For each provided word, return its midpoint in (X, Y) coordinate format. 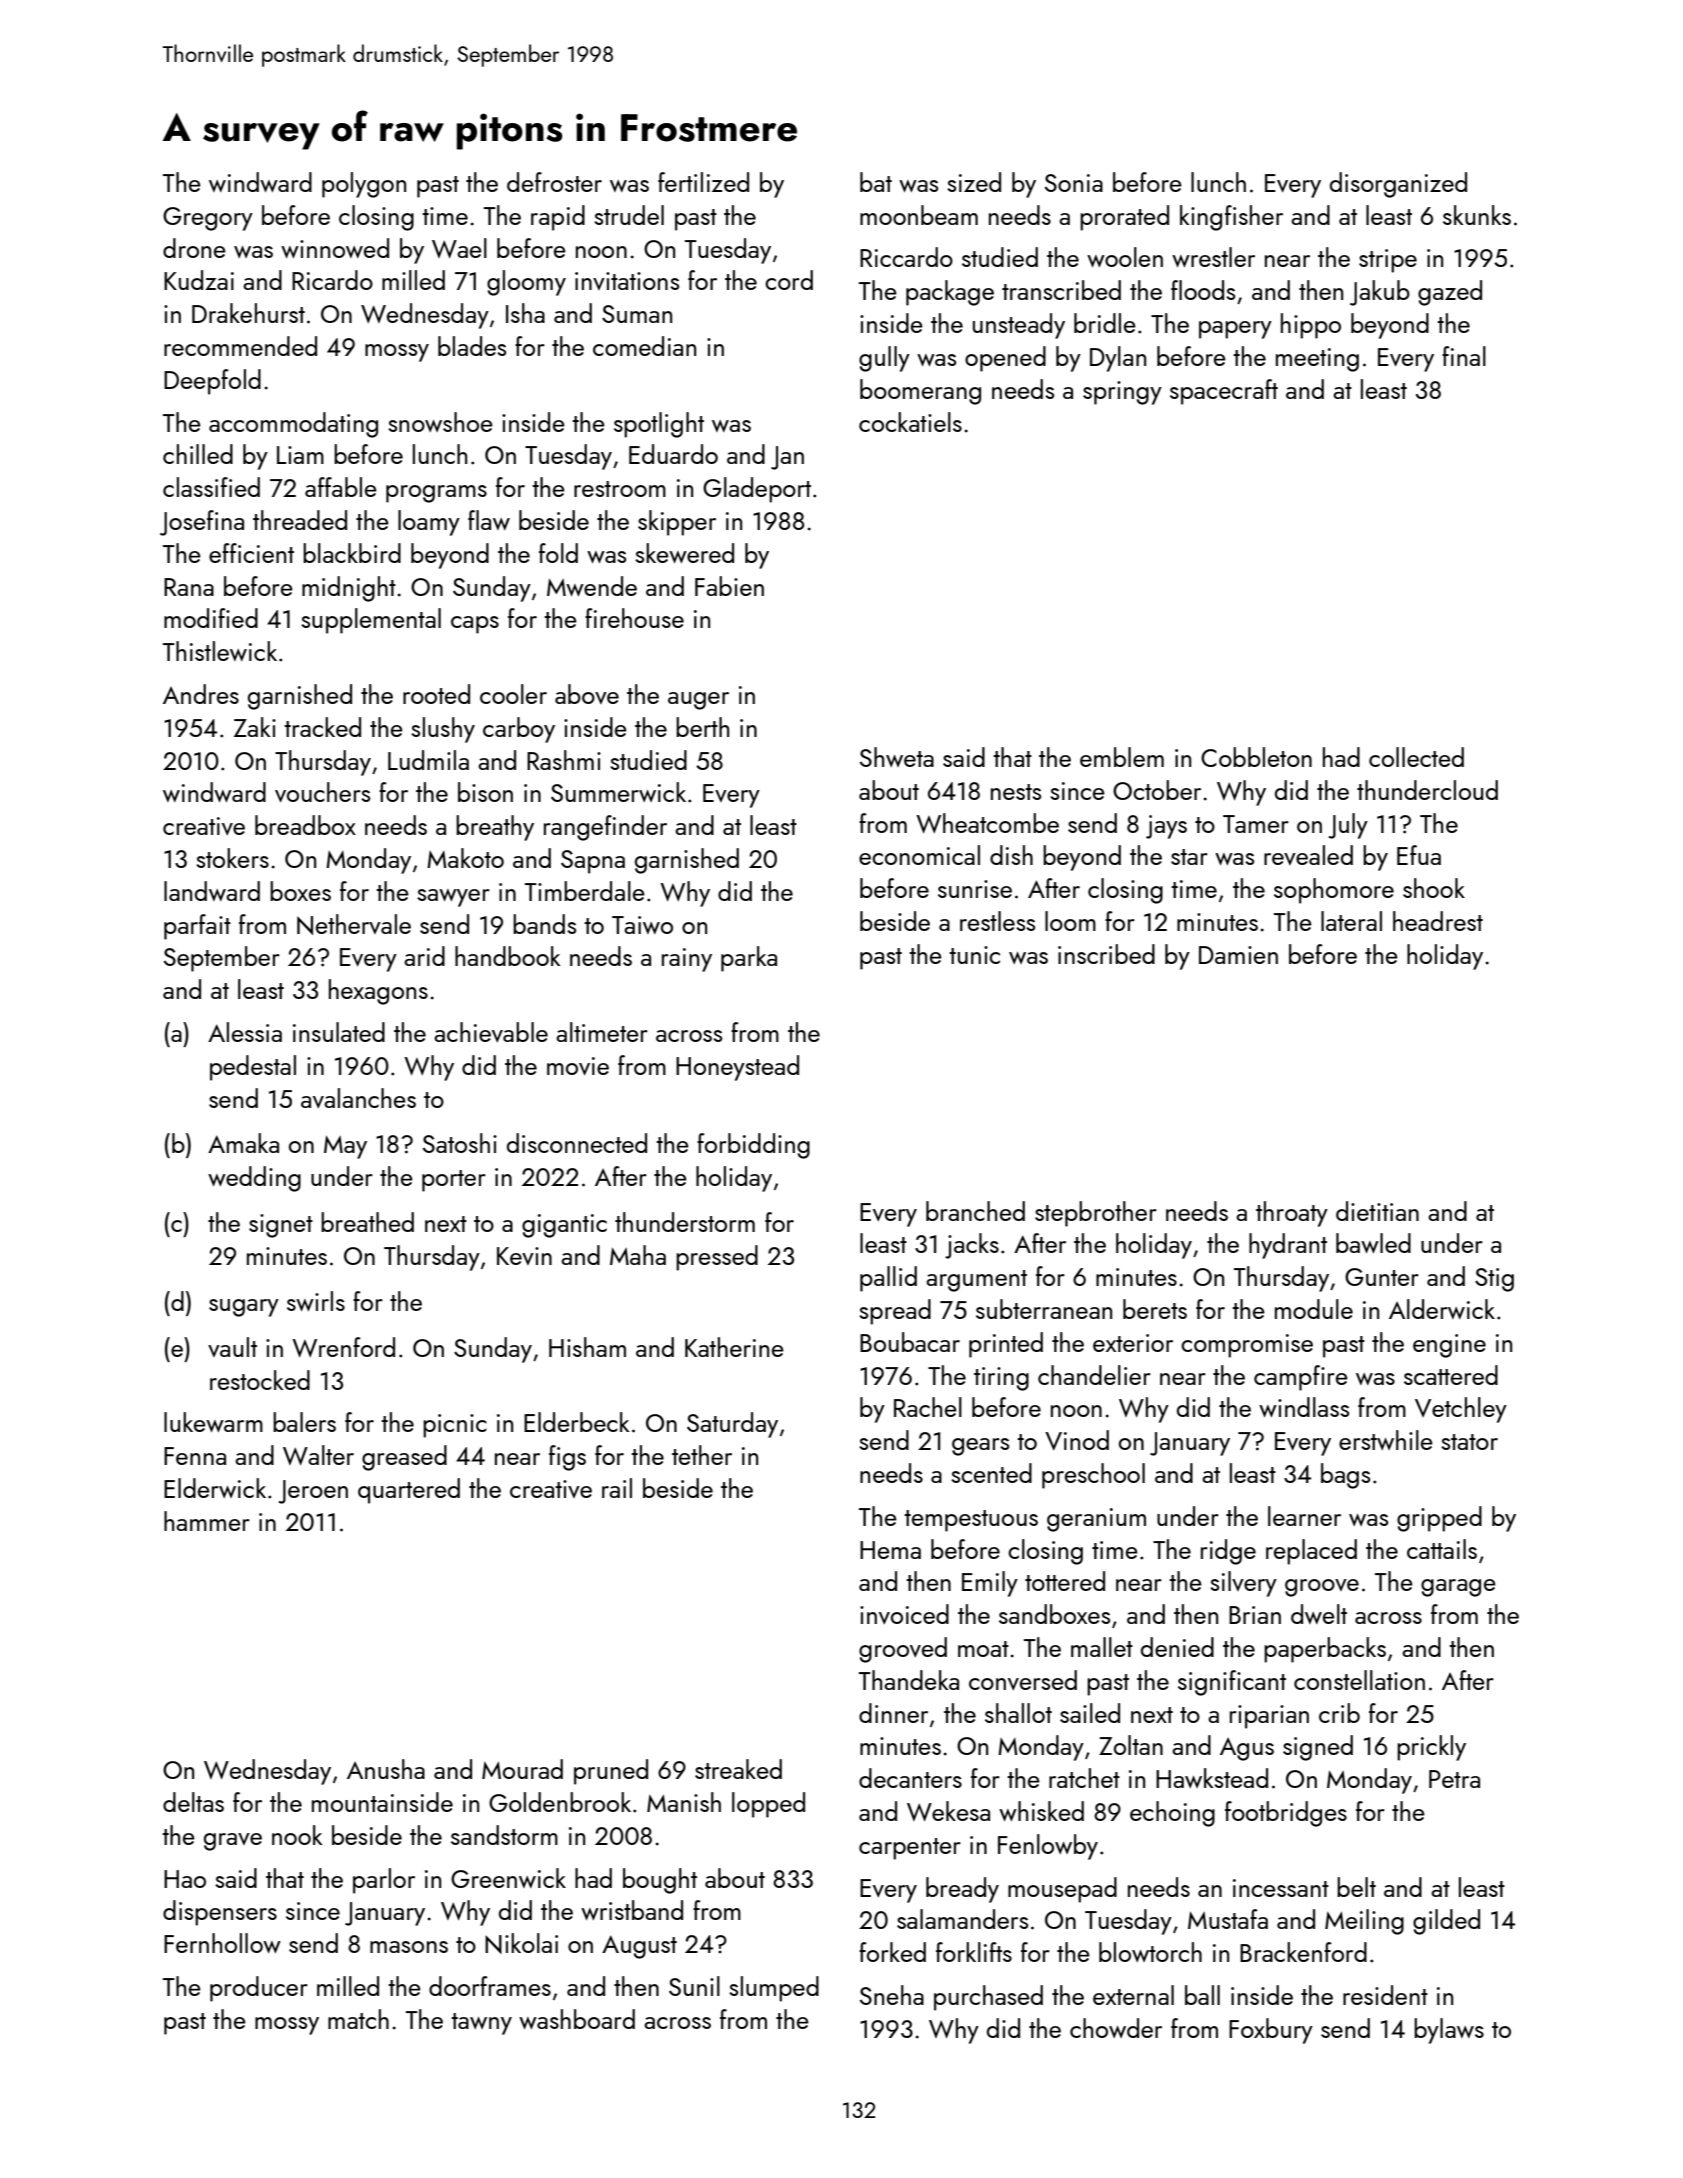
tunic (974, 955)
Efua (1419, 855)
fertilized (703, 182)
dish (1011, 855)
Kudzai (199, 280)
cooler (513, 694)
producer (259, 1989)
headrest (1438, 921)
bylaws (1449, 2031)
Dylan (1118, 359)
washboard (577, 2019)
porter (454, 1181)
